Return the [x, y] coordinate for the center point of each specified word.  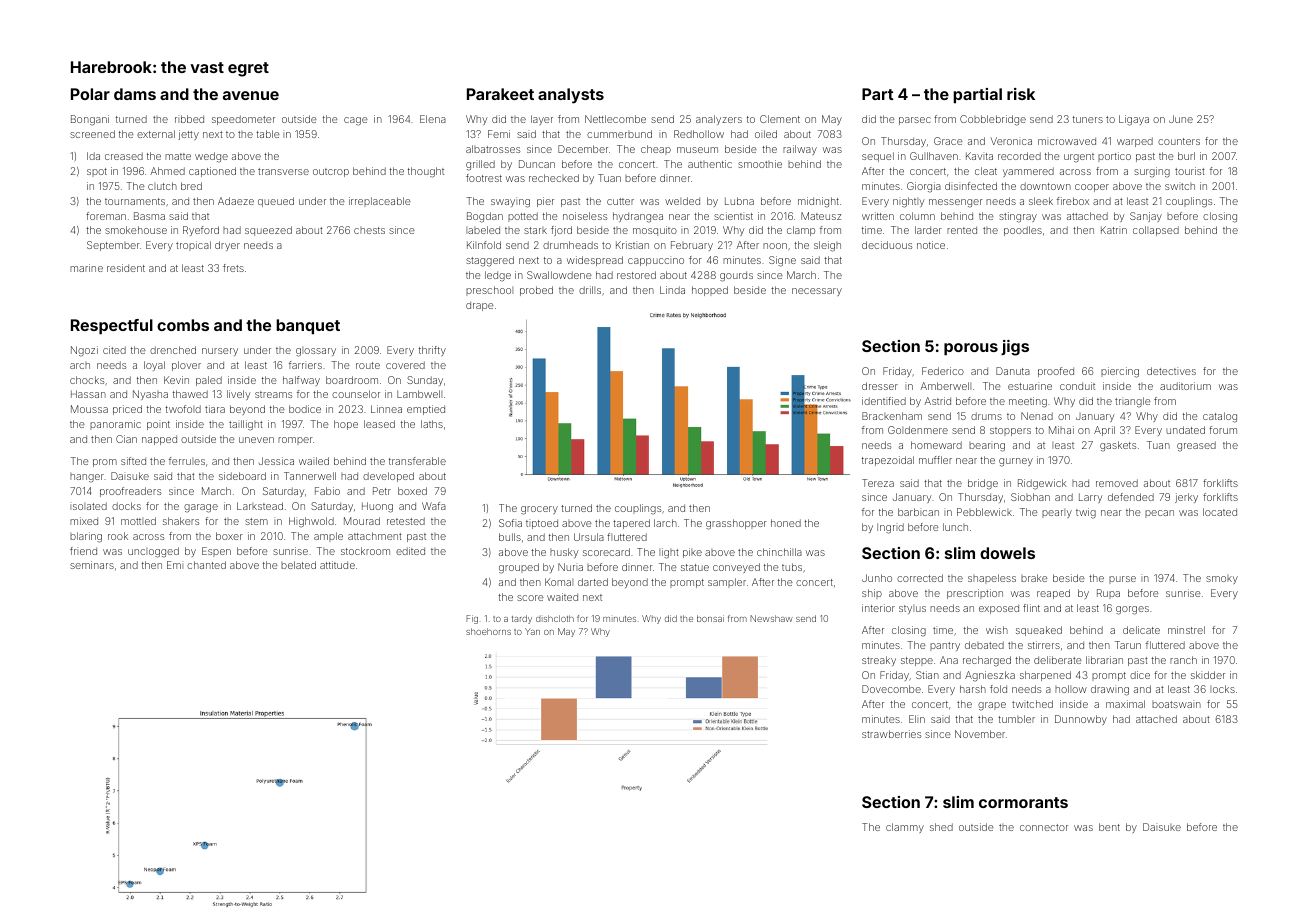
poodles [1023, 231]
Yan [532, 631]
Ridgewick [1042, 484]
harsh [973, 689]
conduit [1077, 386]
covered [405, 365]
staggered [490, 261]
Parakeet [500, 94]
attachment [375, 536]
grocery [539, 510]
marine [86, 268]
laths [432, 424]
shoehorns [488, 631]
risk [1021, 94]
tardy [522, 619]
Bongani [90, 120]
